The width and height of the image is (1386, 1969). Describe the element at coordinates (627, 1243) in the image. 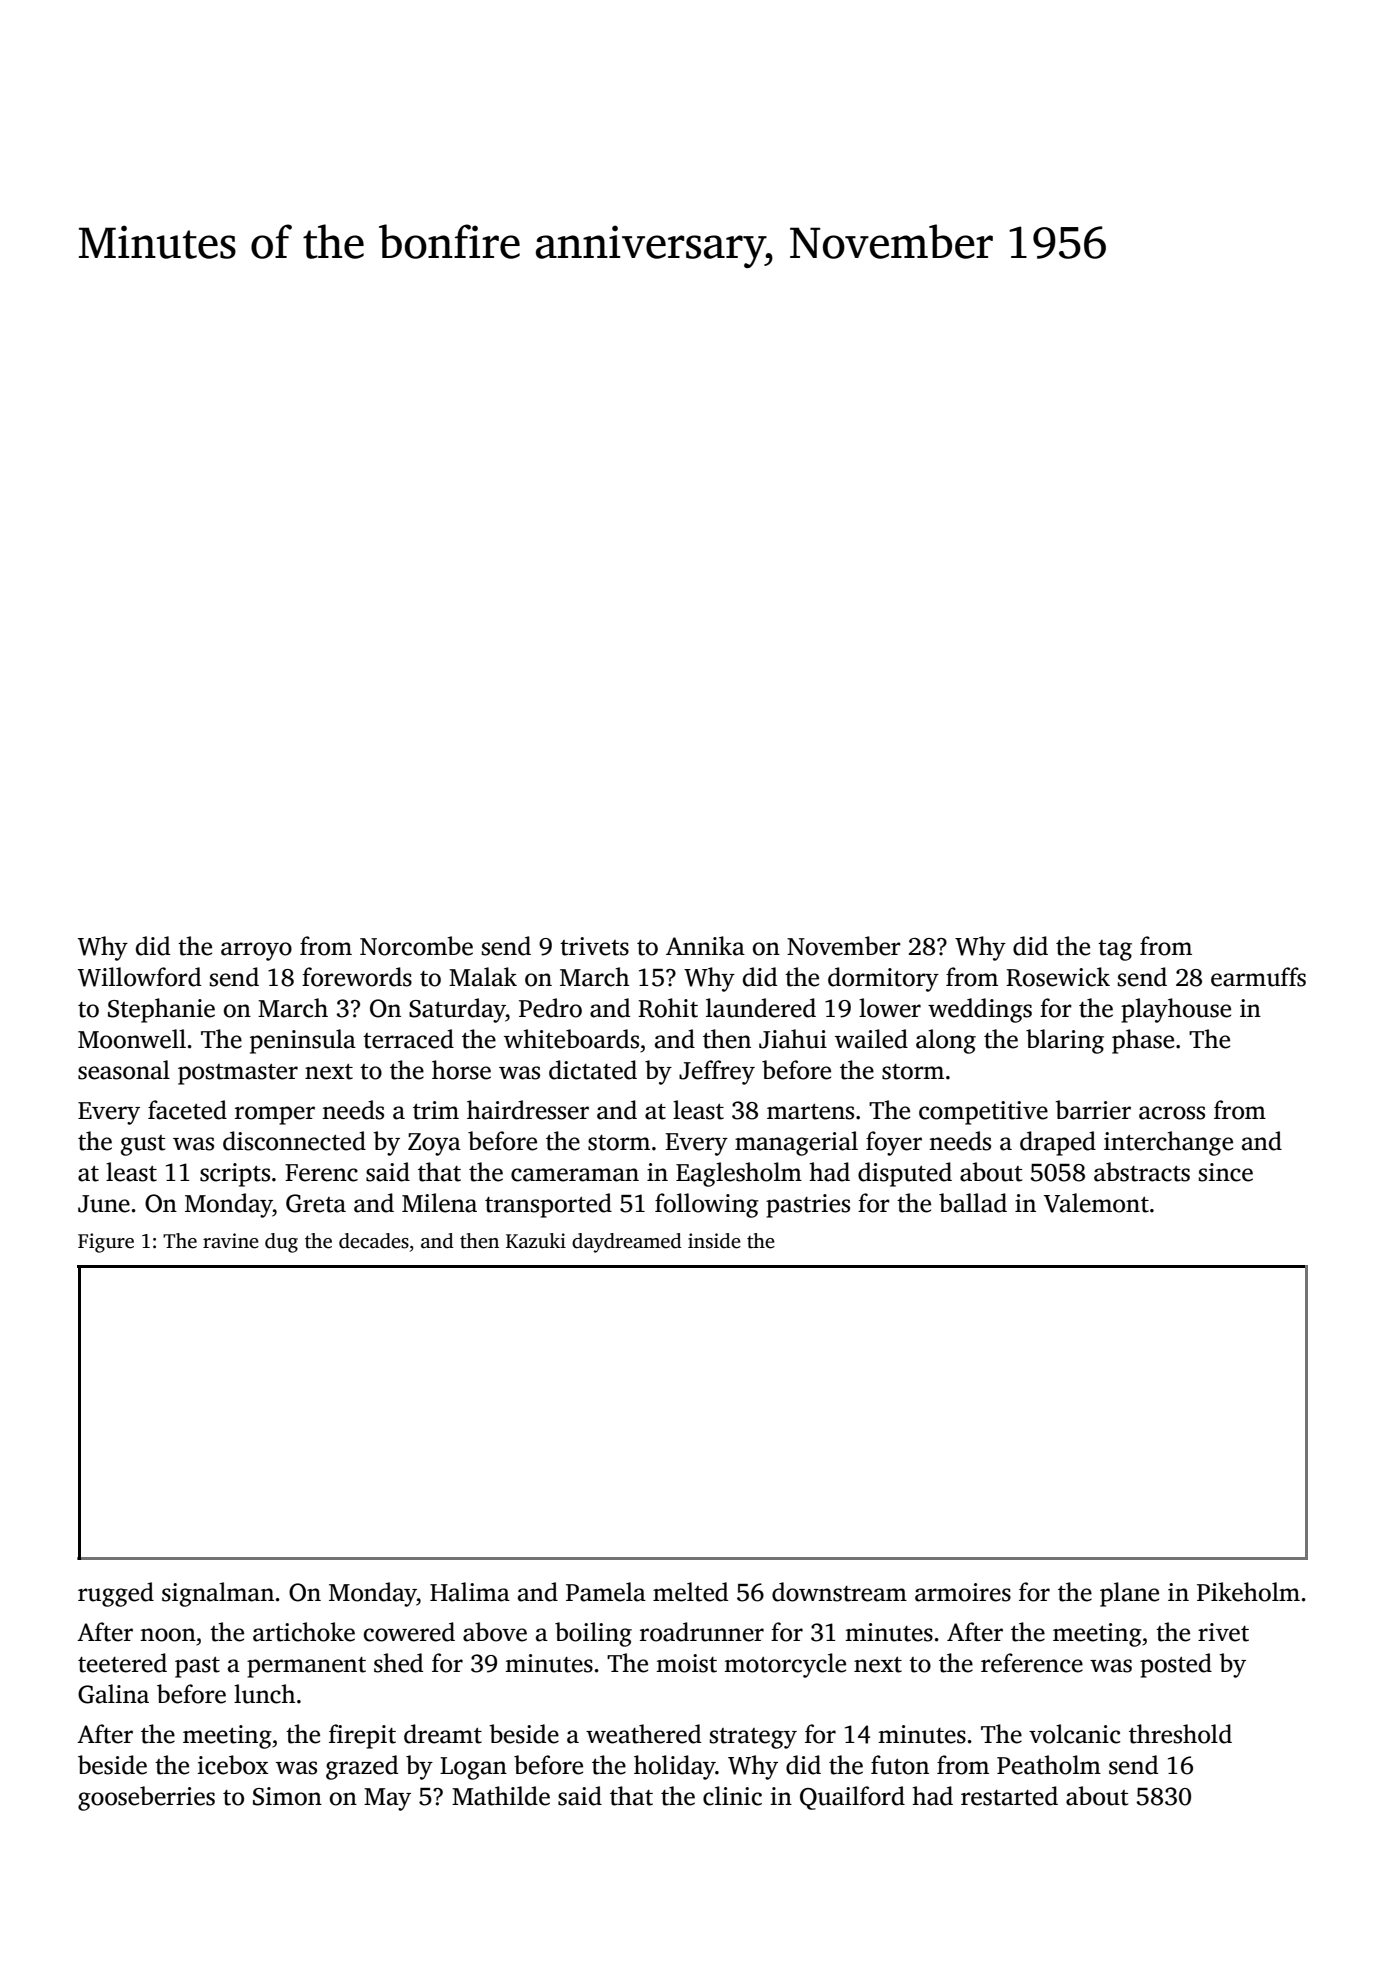

I see `daydreamed` at that location.
